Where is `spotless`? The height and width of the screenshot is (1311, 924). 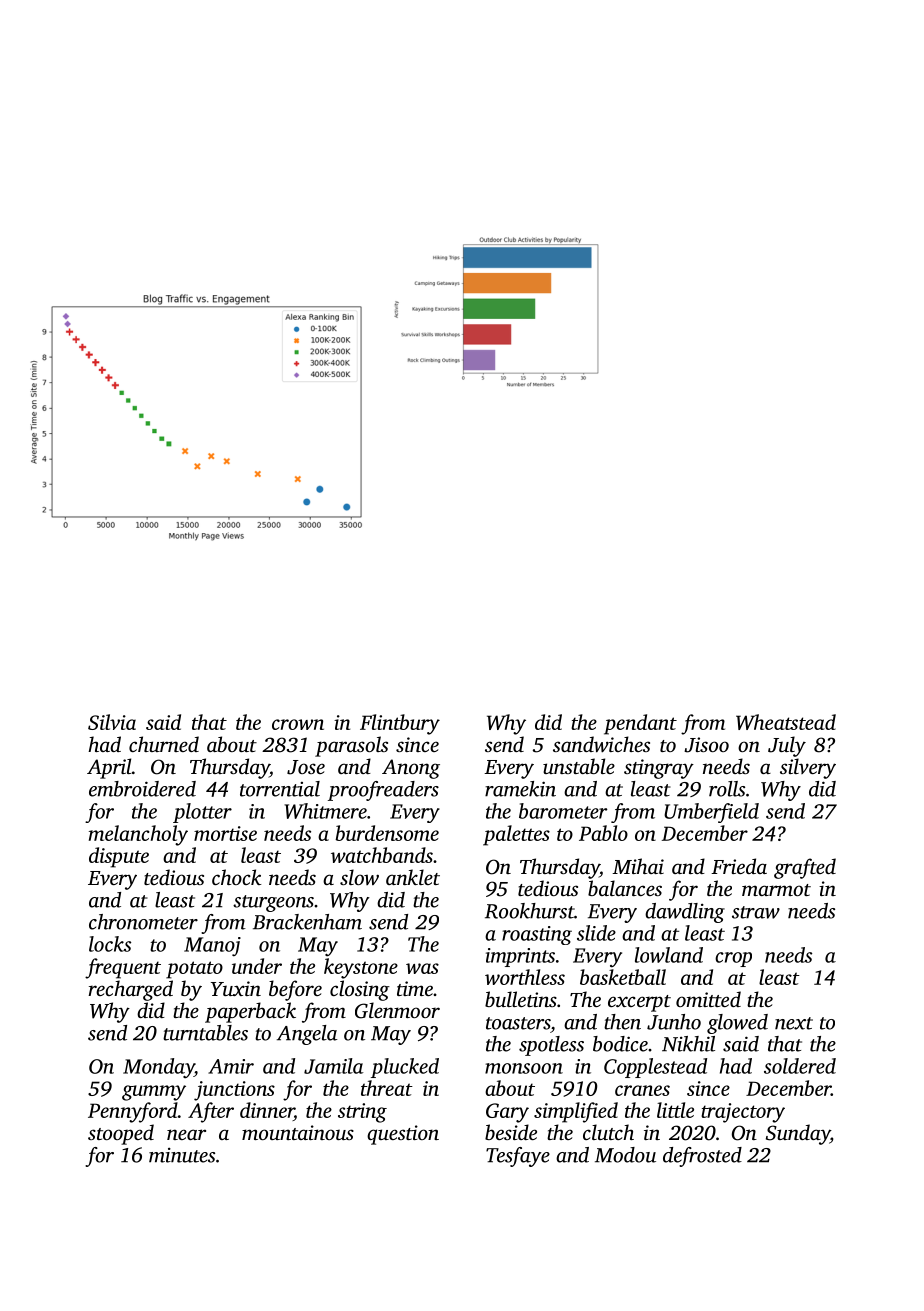 spotless is located at coordinates (551, 1046).
